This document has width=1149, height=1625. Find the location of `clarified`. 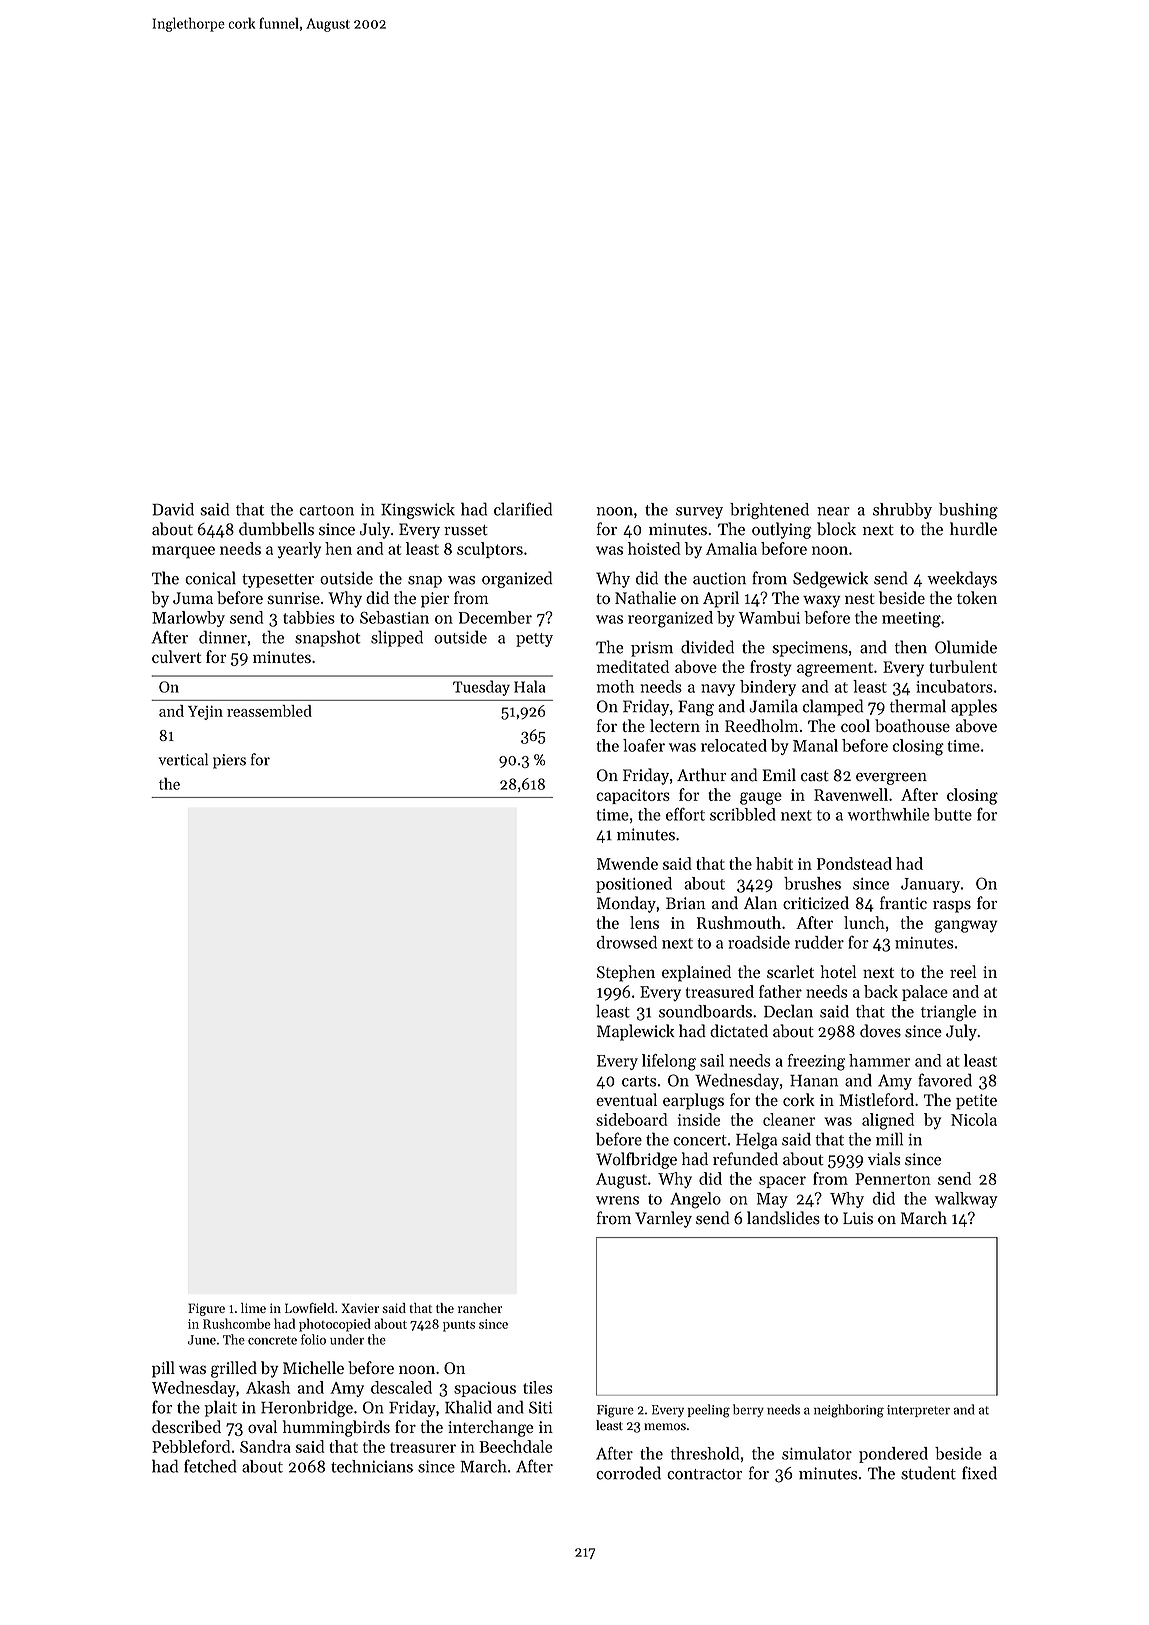

clarified is located at coordinates (523, 509).
